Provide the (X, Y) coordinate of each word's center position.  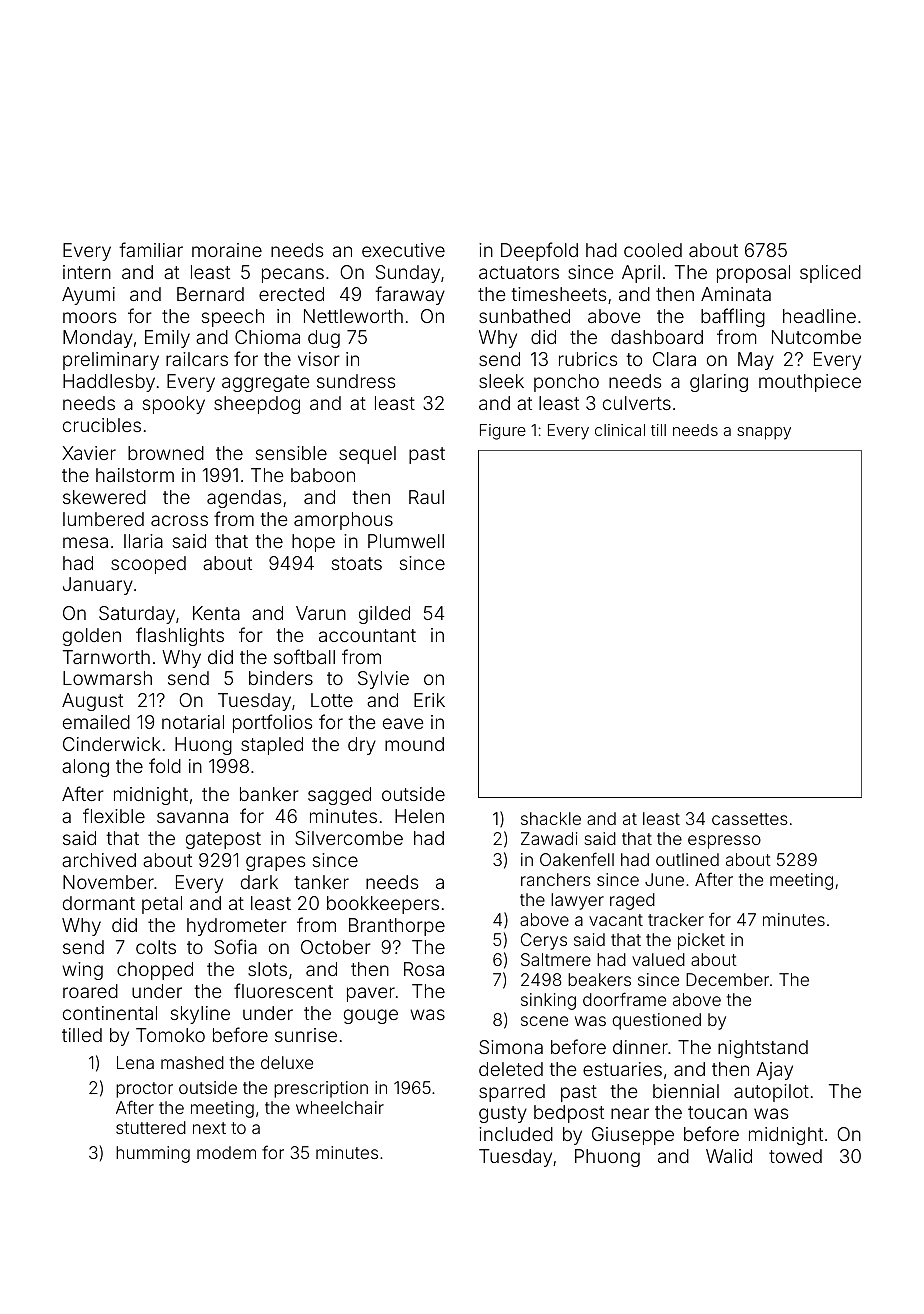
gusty (503, 1114)
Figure (503, 432)
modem (226, 1152)
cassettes (750, 819)
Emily (167, 339)
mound (414, 744)
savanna (192, 817)
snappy (764, 433)
